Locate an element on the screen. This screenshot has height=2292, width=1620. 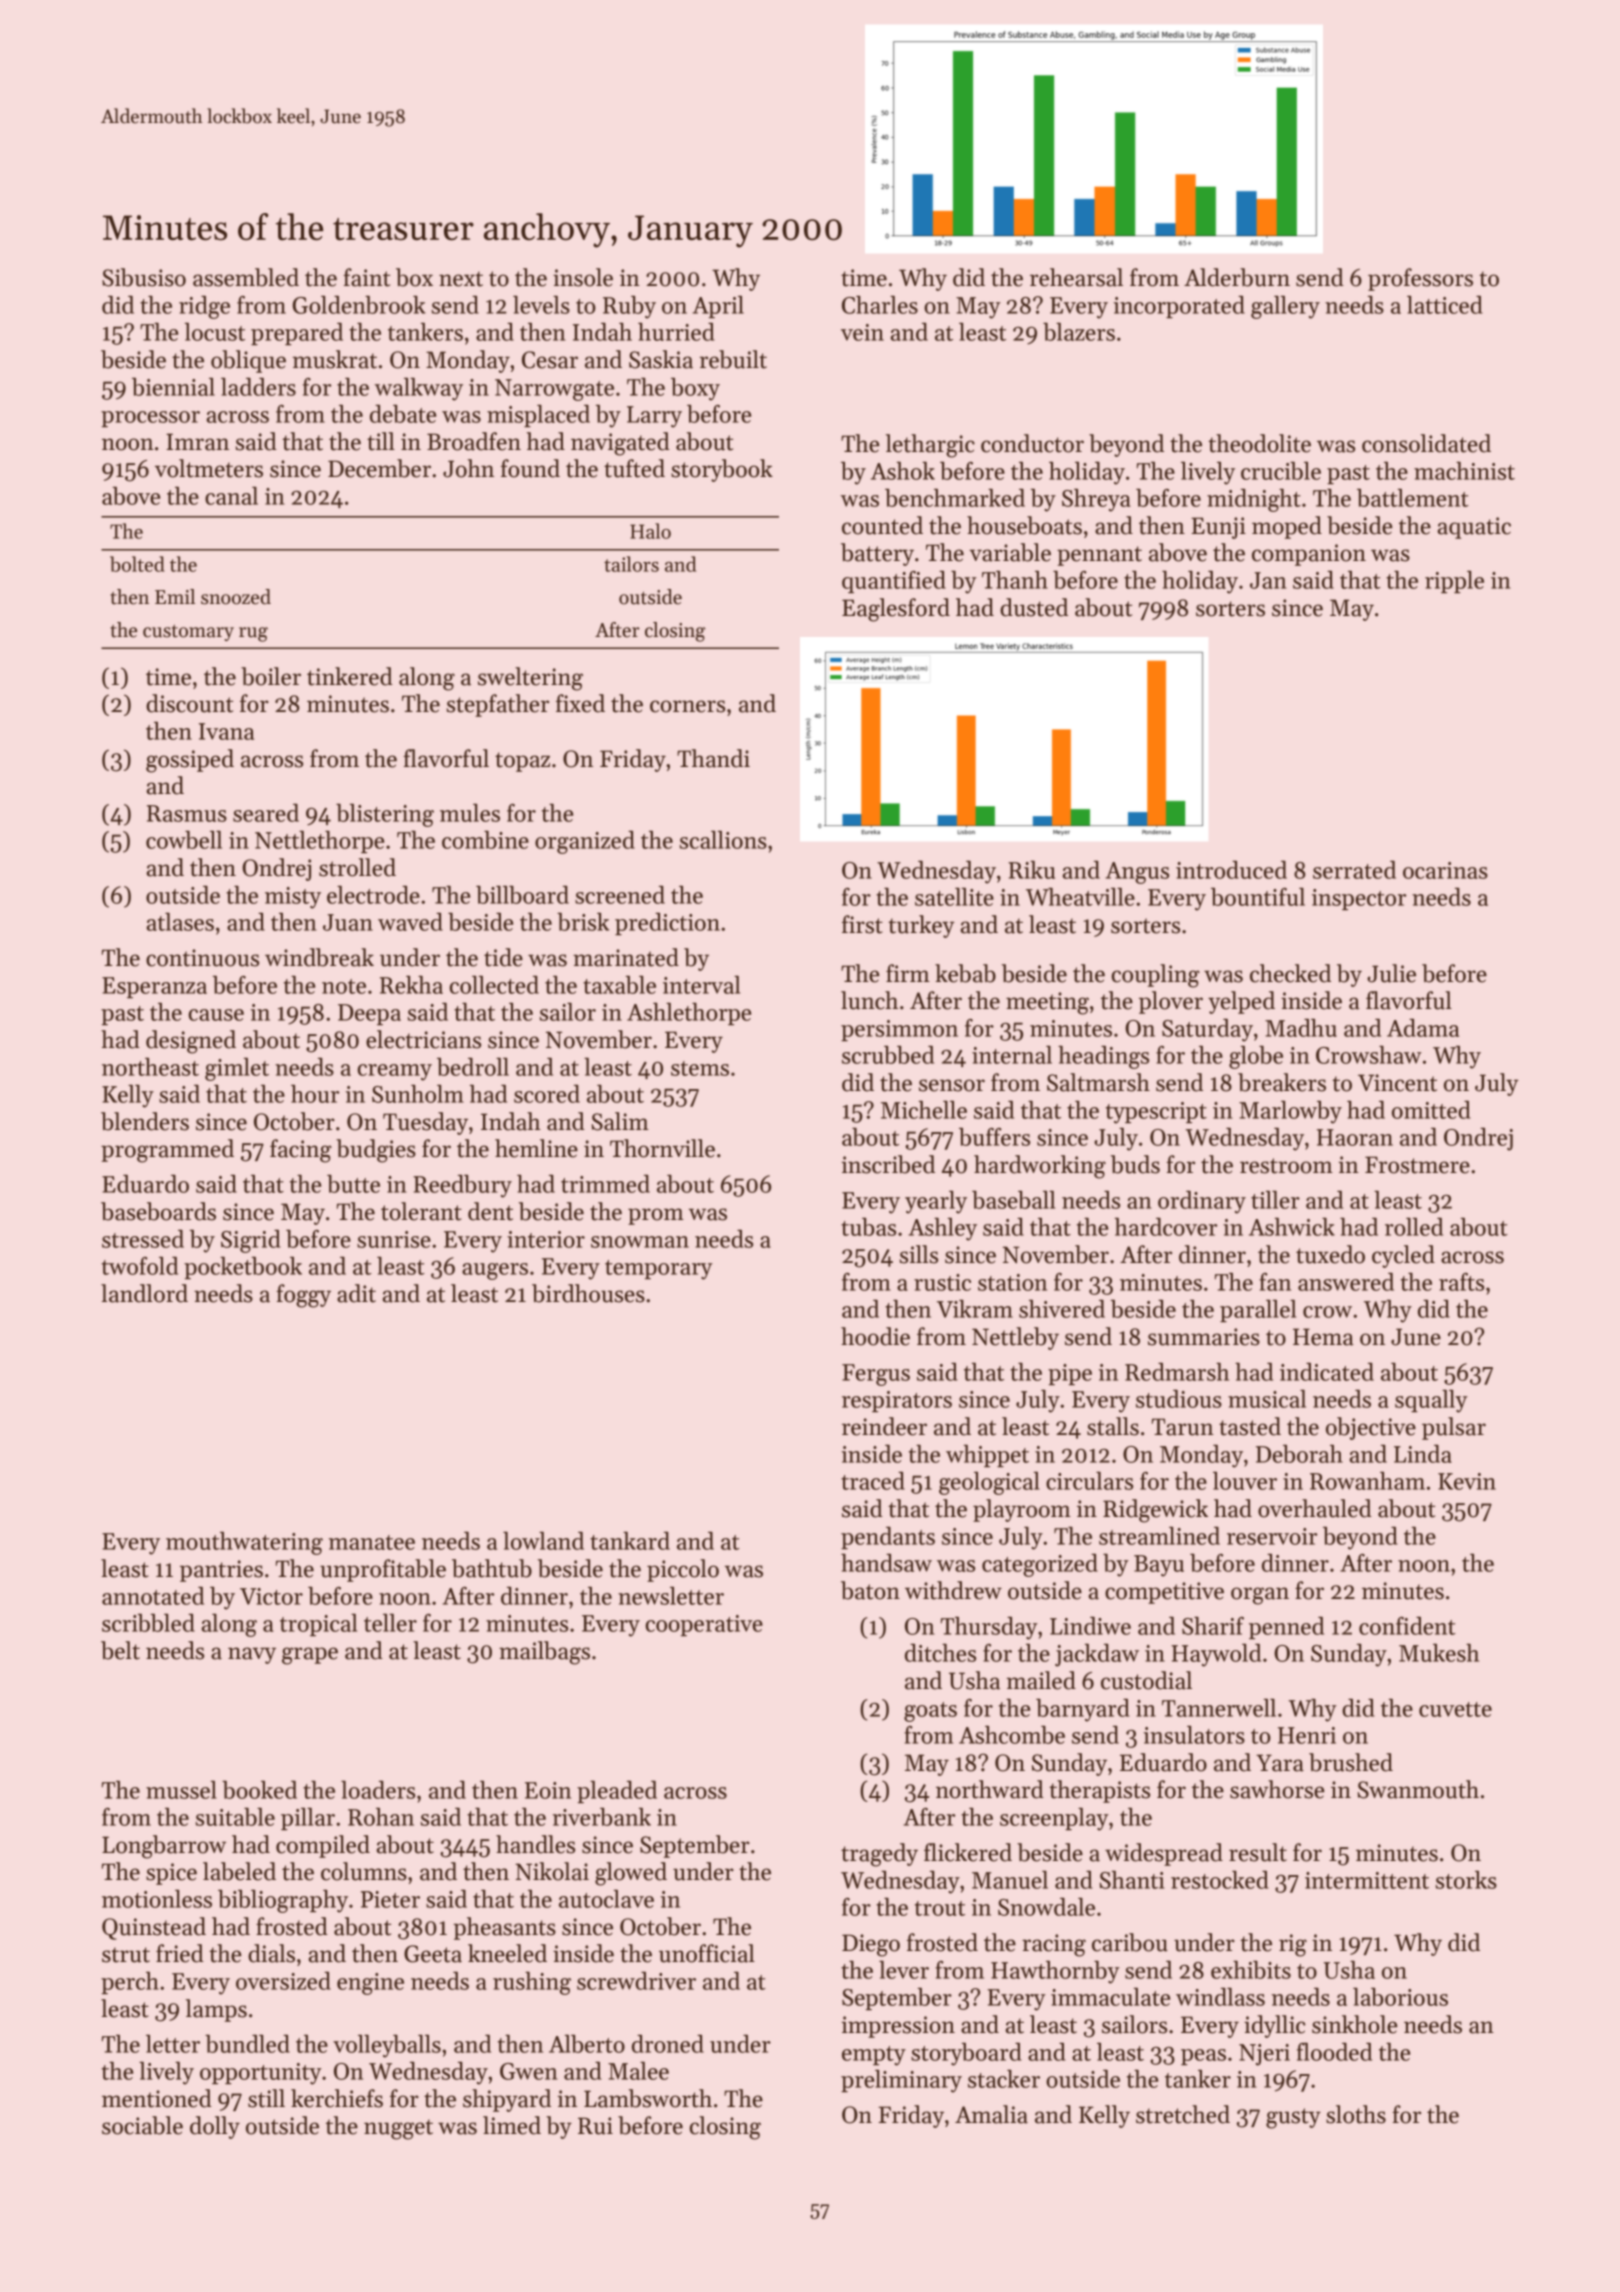
mailbags is located at coordinates (544, 1653).
